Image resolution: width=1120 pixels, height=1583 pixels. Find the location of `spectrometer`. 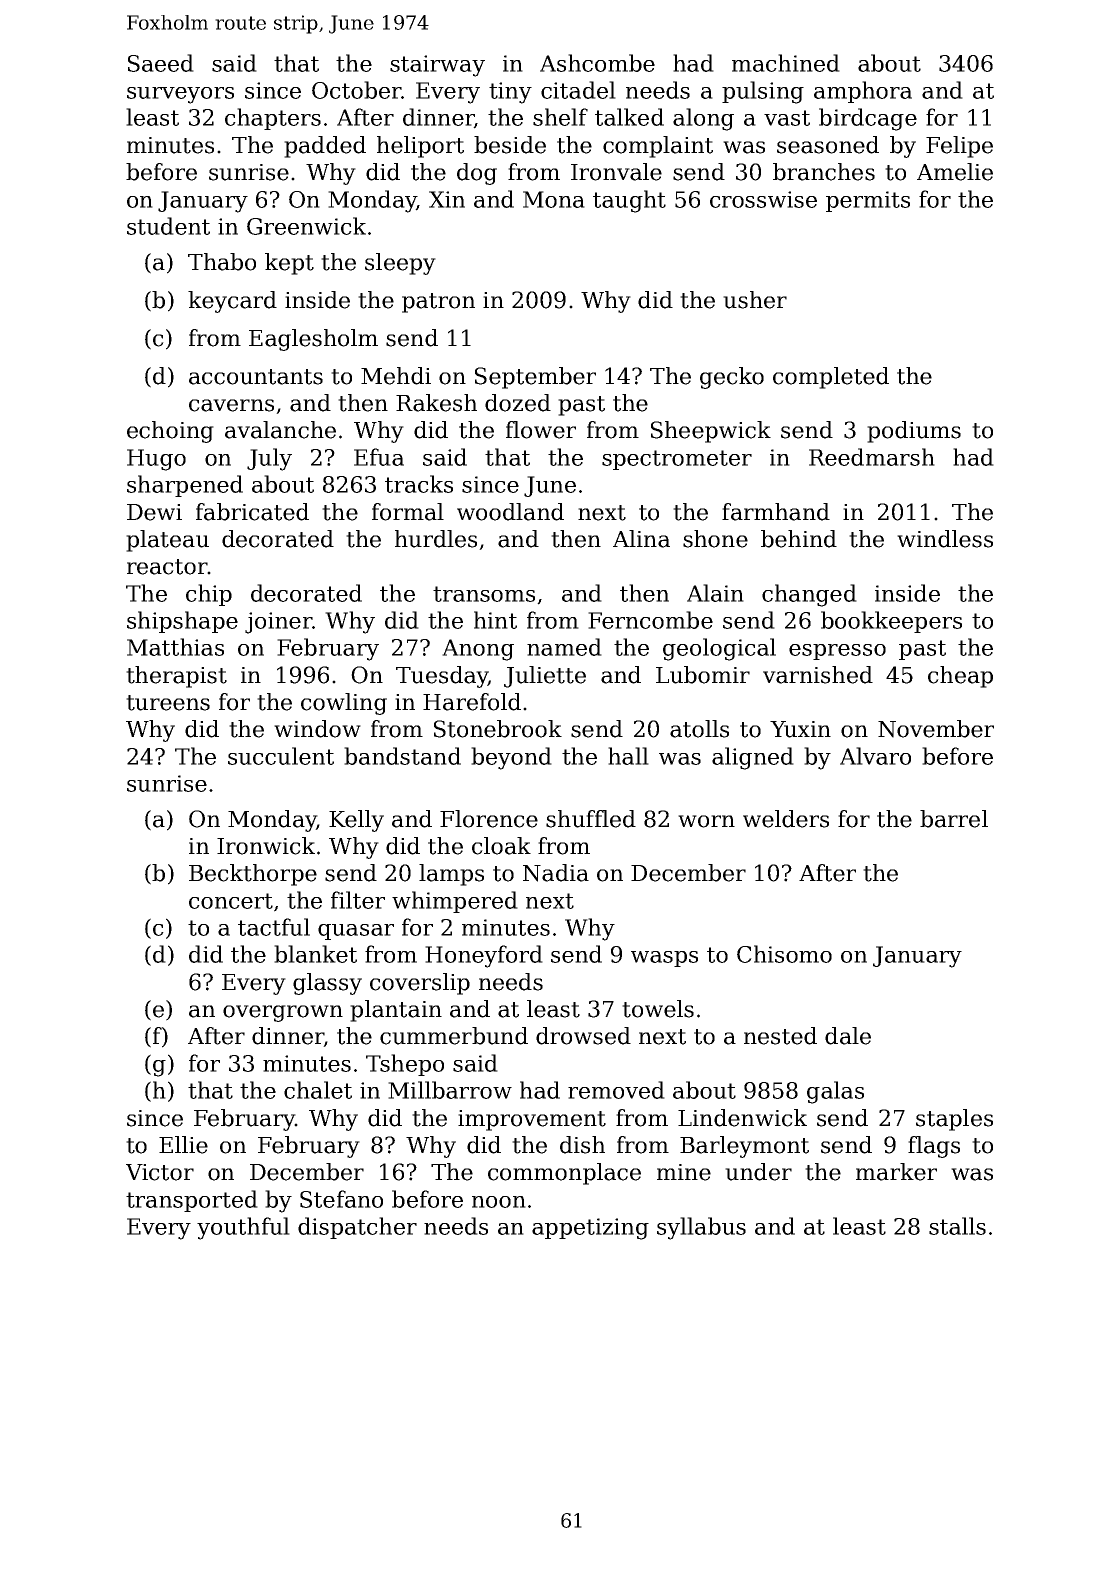

spectrometer is located at coordinates (677, 460).
